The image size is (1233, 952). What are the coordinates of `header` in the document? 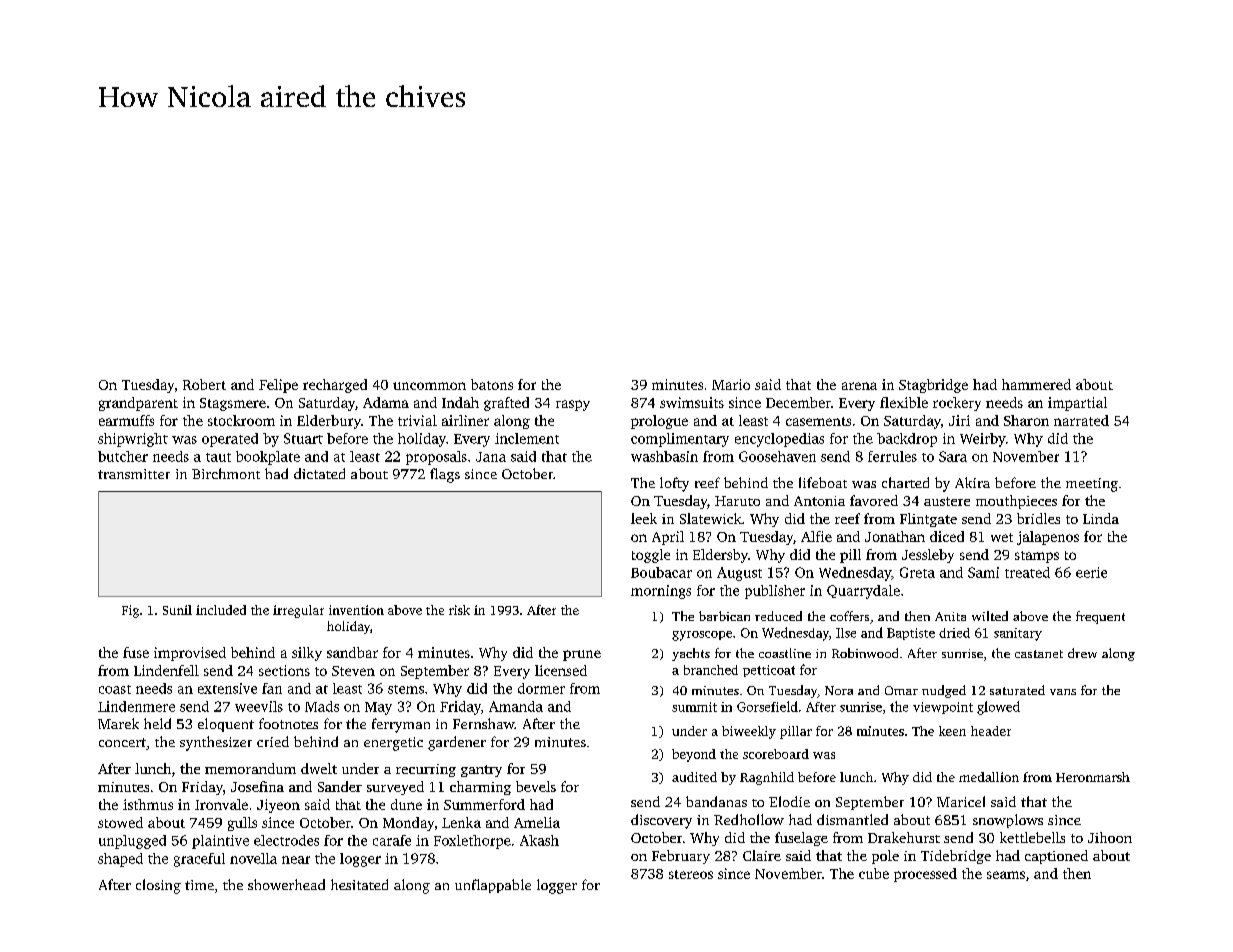 It's located at (991, 731).
